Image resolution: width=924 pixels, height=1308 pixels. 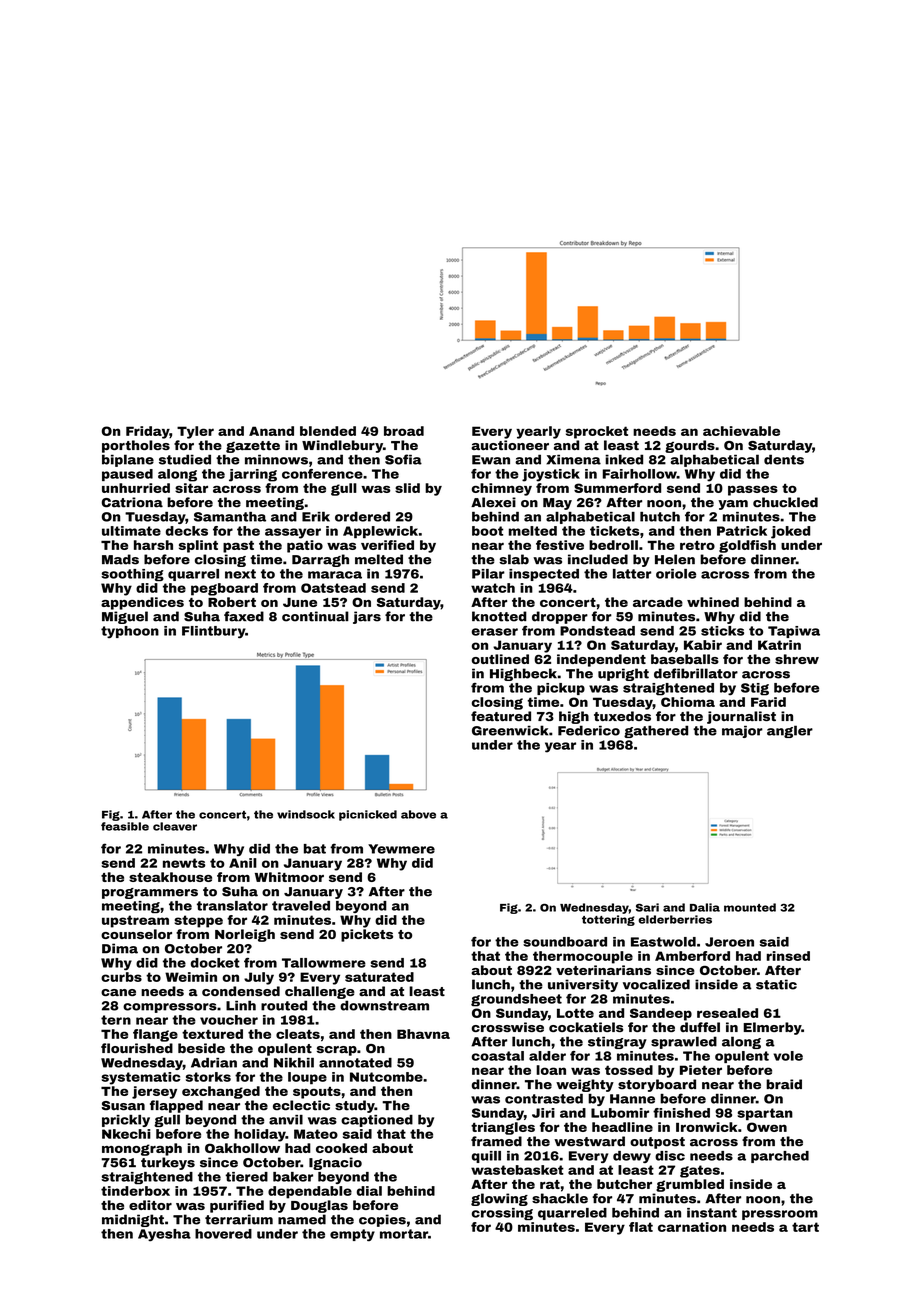 What do you see at coordinates (404, 1234) in the screenshot?
I see `mortar` at bounding box center [404, 1234].
